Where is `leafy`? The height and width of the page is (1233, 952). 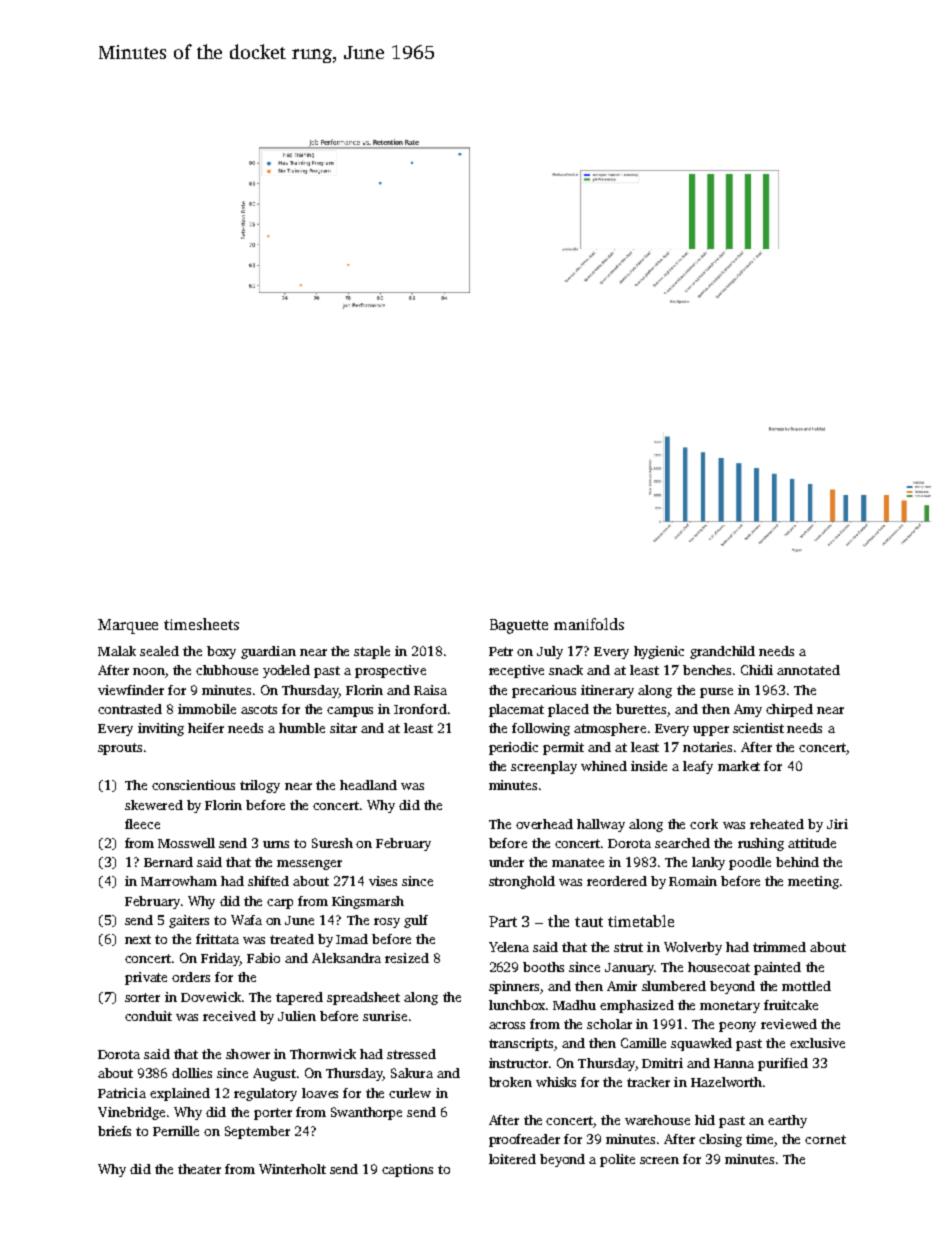
leafy is located at coordinates (698, 767).
